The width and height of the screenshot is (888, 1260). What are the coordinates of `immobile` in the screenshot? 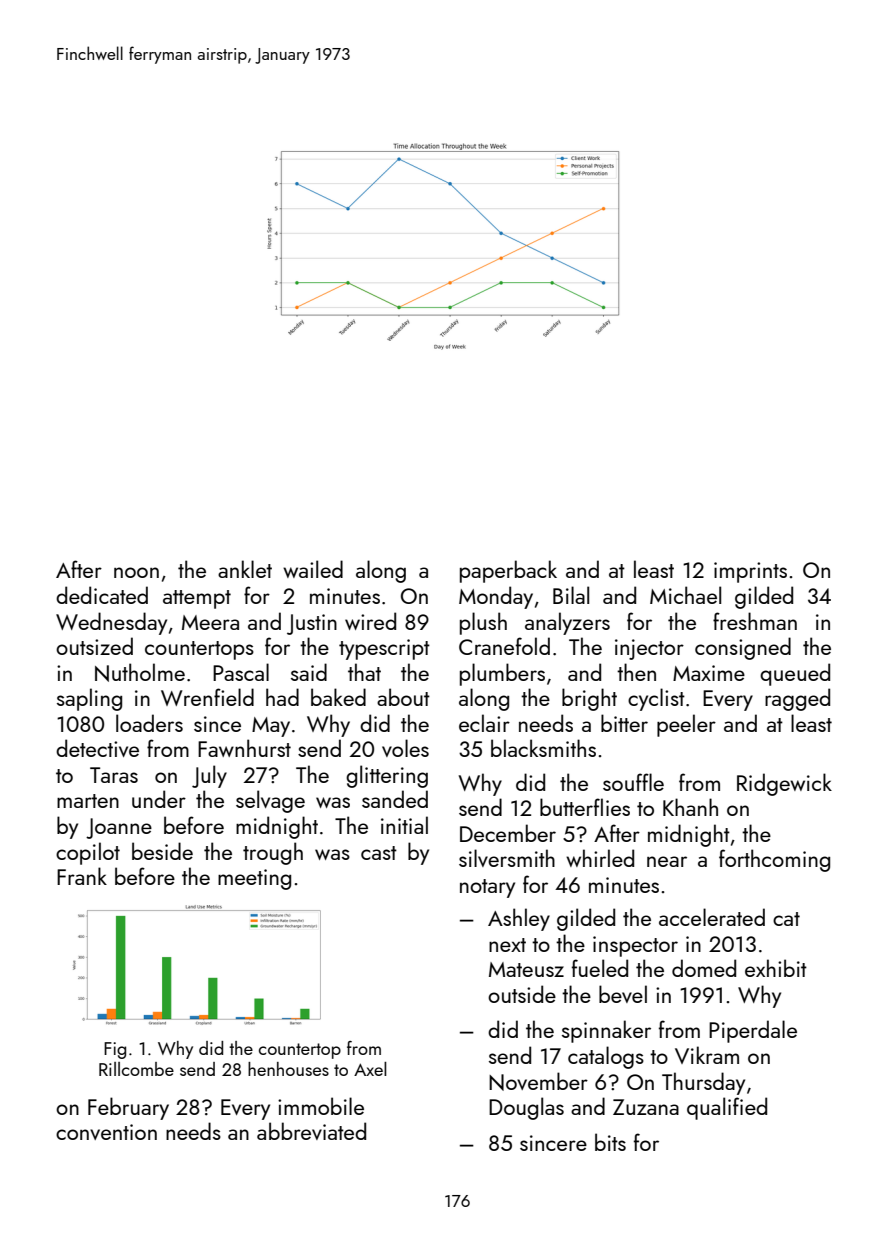 It's located at (321, 1106).
